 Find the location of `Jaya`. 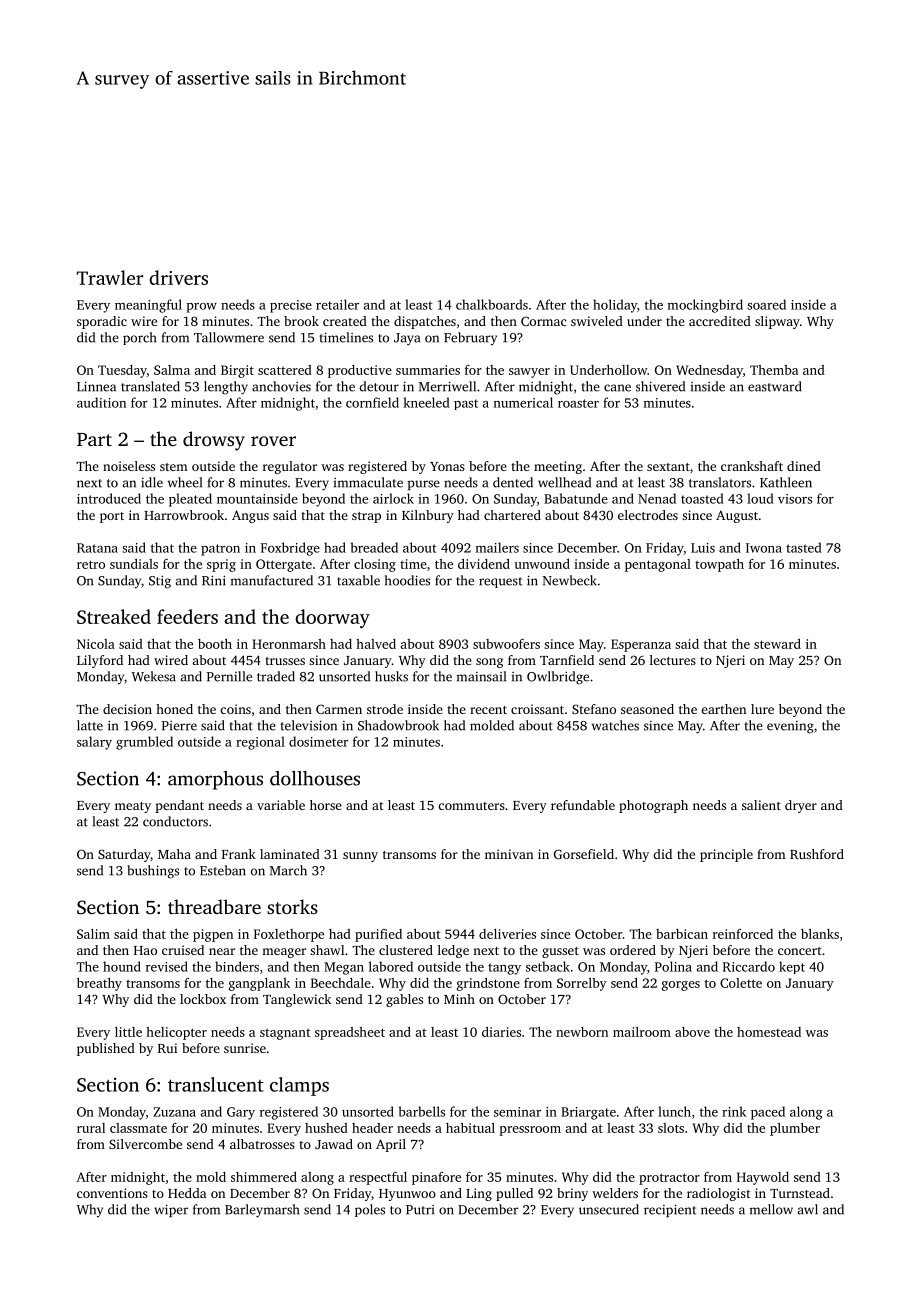

Jaya is located at coordinates (407, 339).
